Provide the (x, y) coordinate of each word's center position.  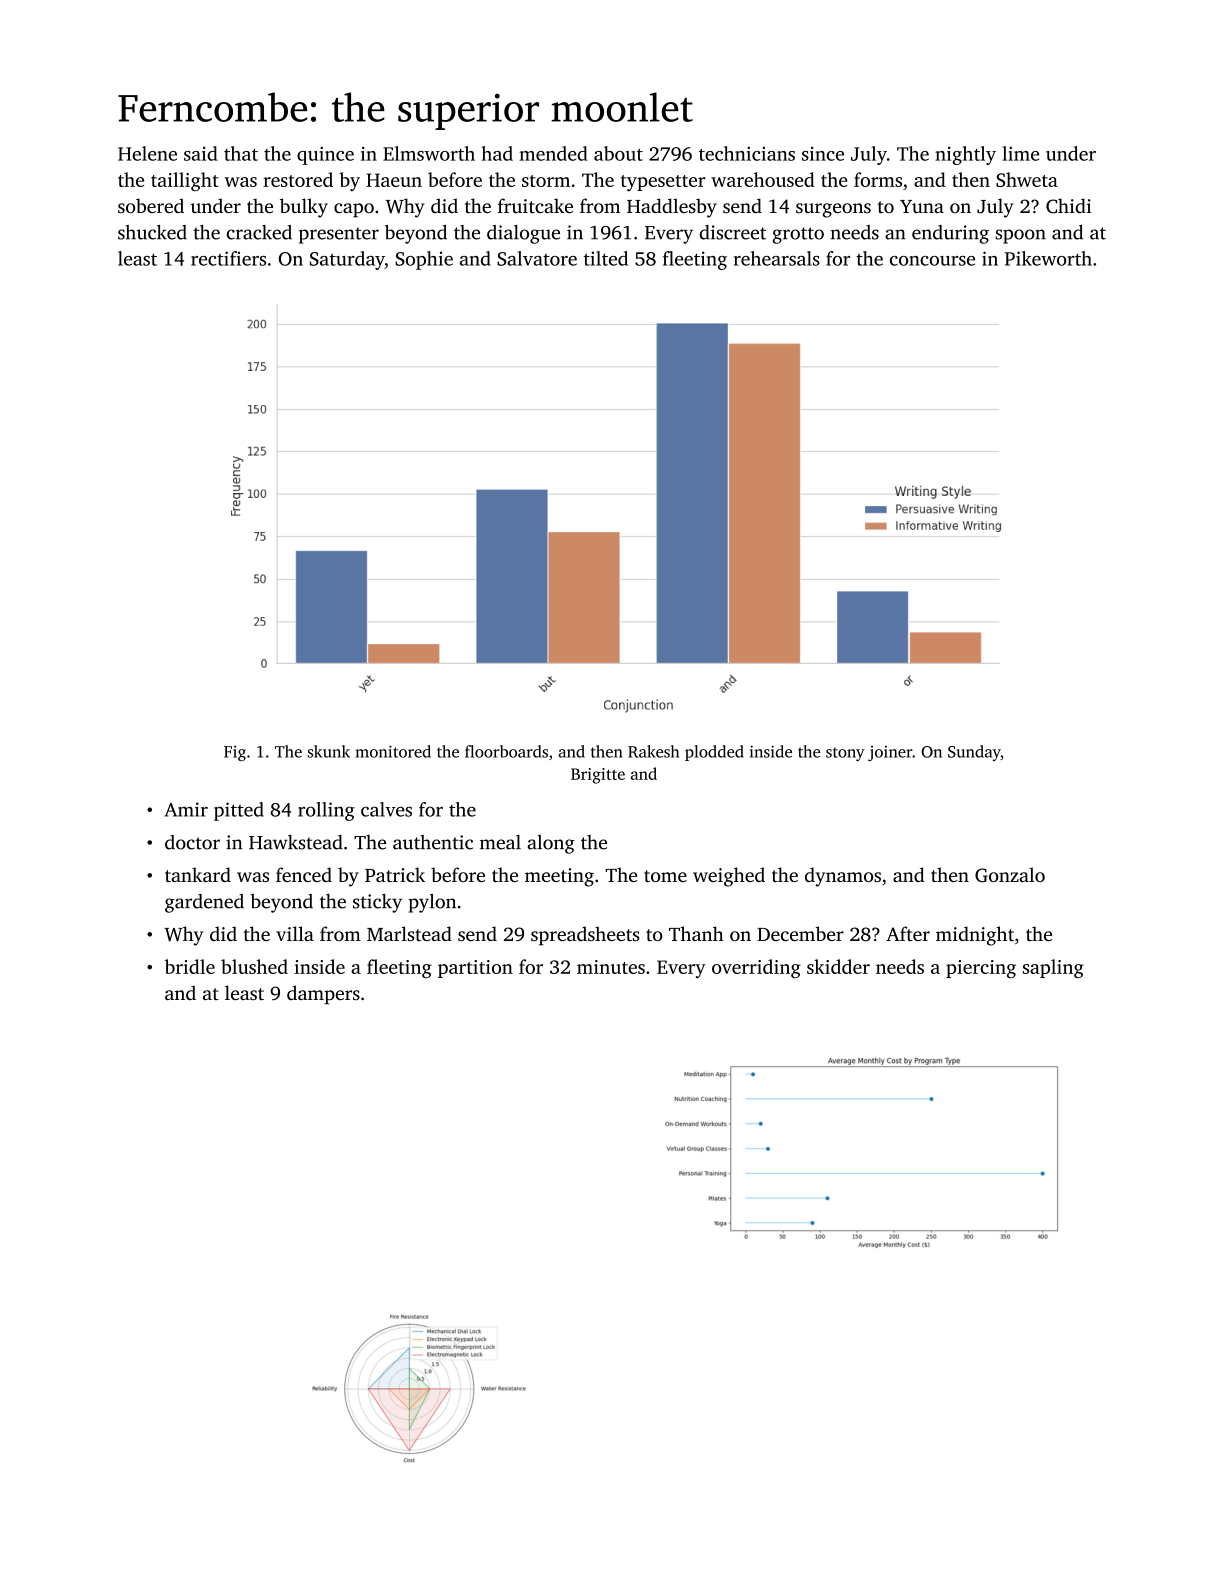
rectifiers (228, 258)
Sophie (424, 260)
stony (845, 754)
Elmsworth (429, 153)
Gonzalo (1010, 875)
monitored (393, 751)
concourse (932, 261)
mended (553, 153)
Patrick (395, 874)
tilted (606, 258)
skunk (328, 751)
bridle (190, 966)
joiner (890, 753)
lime (1020, 153)
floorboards (506, 751)
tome (665, 876)
